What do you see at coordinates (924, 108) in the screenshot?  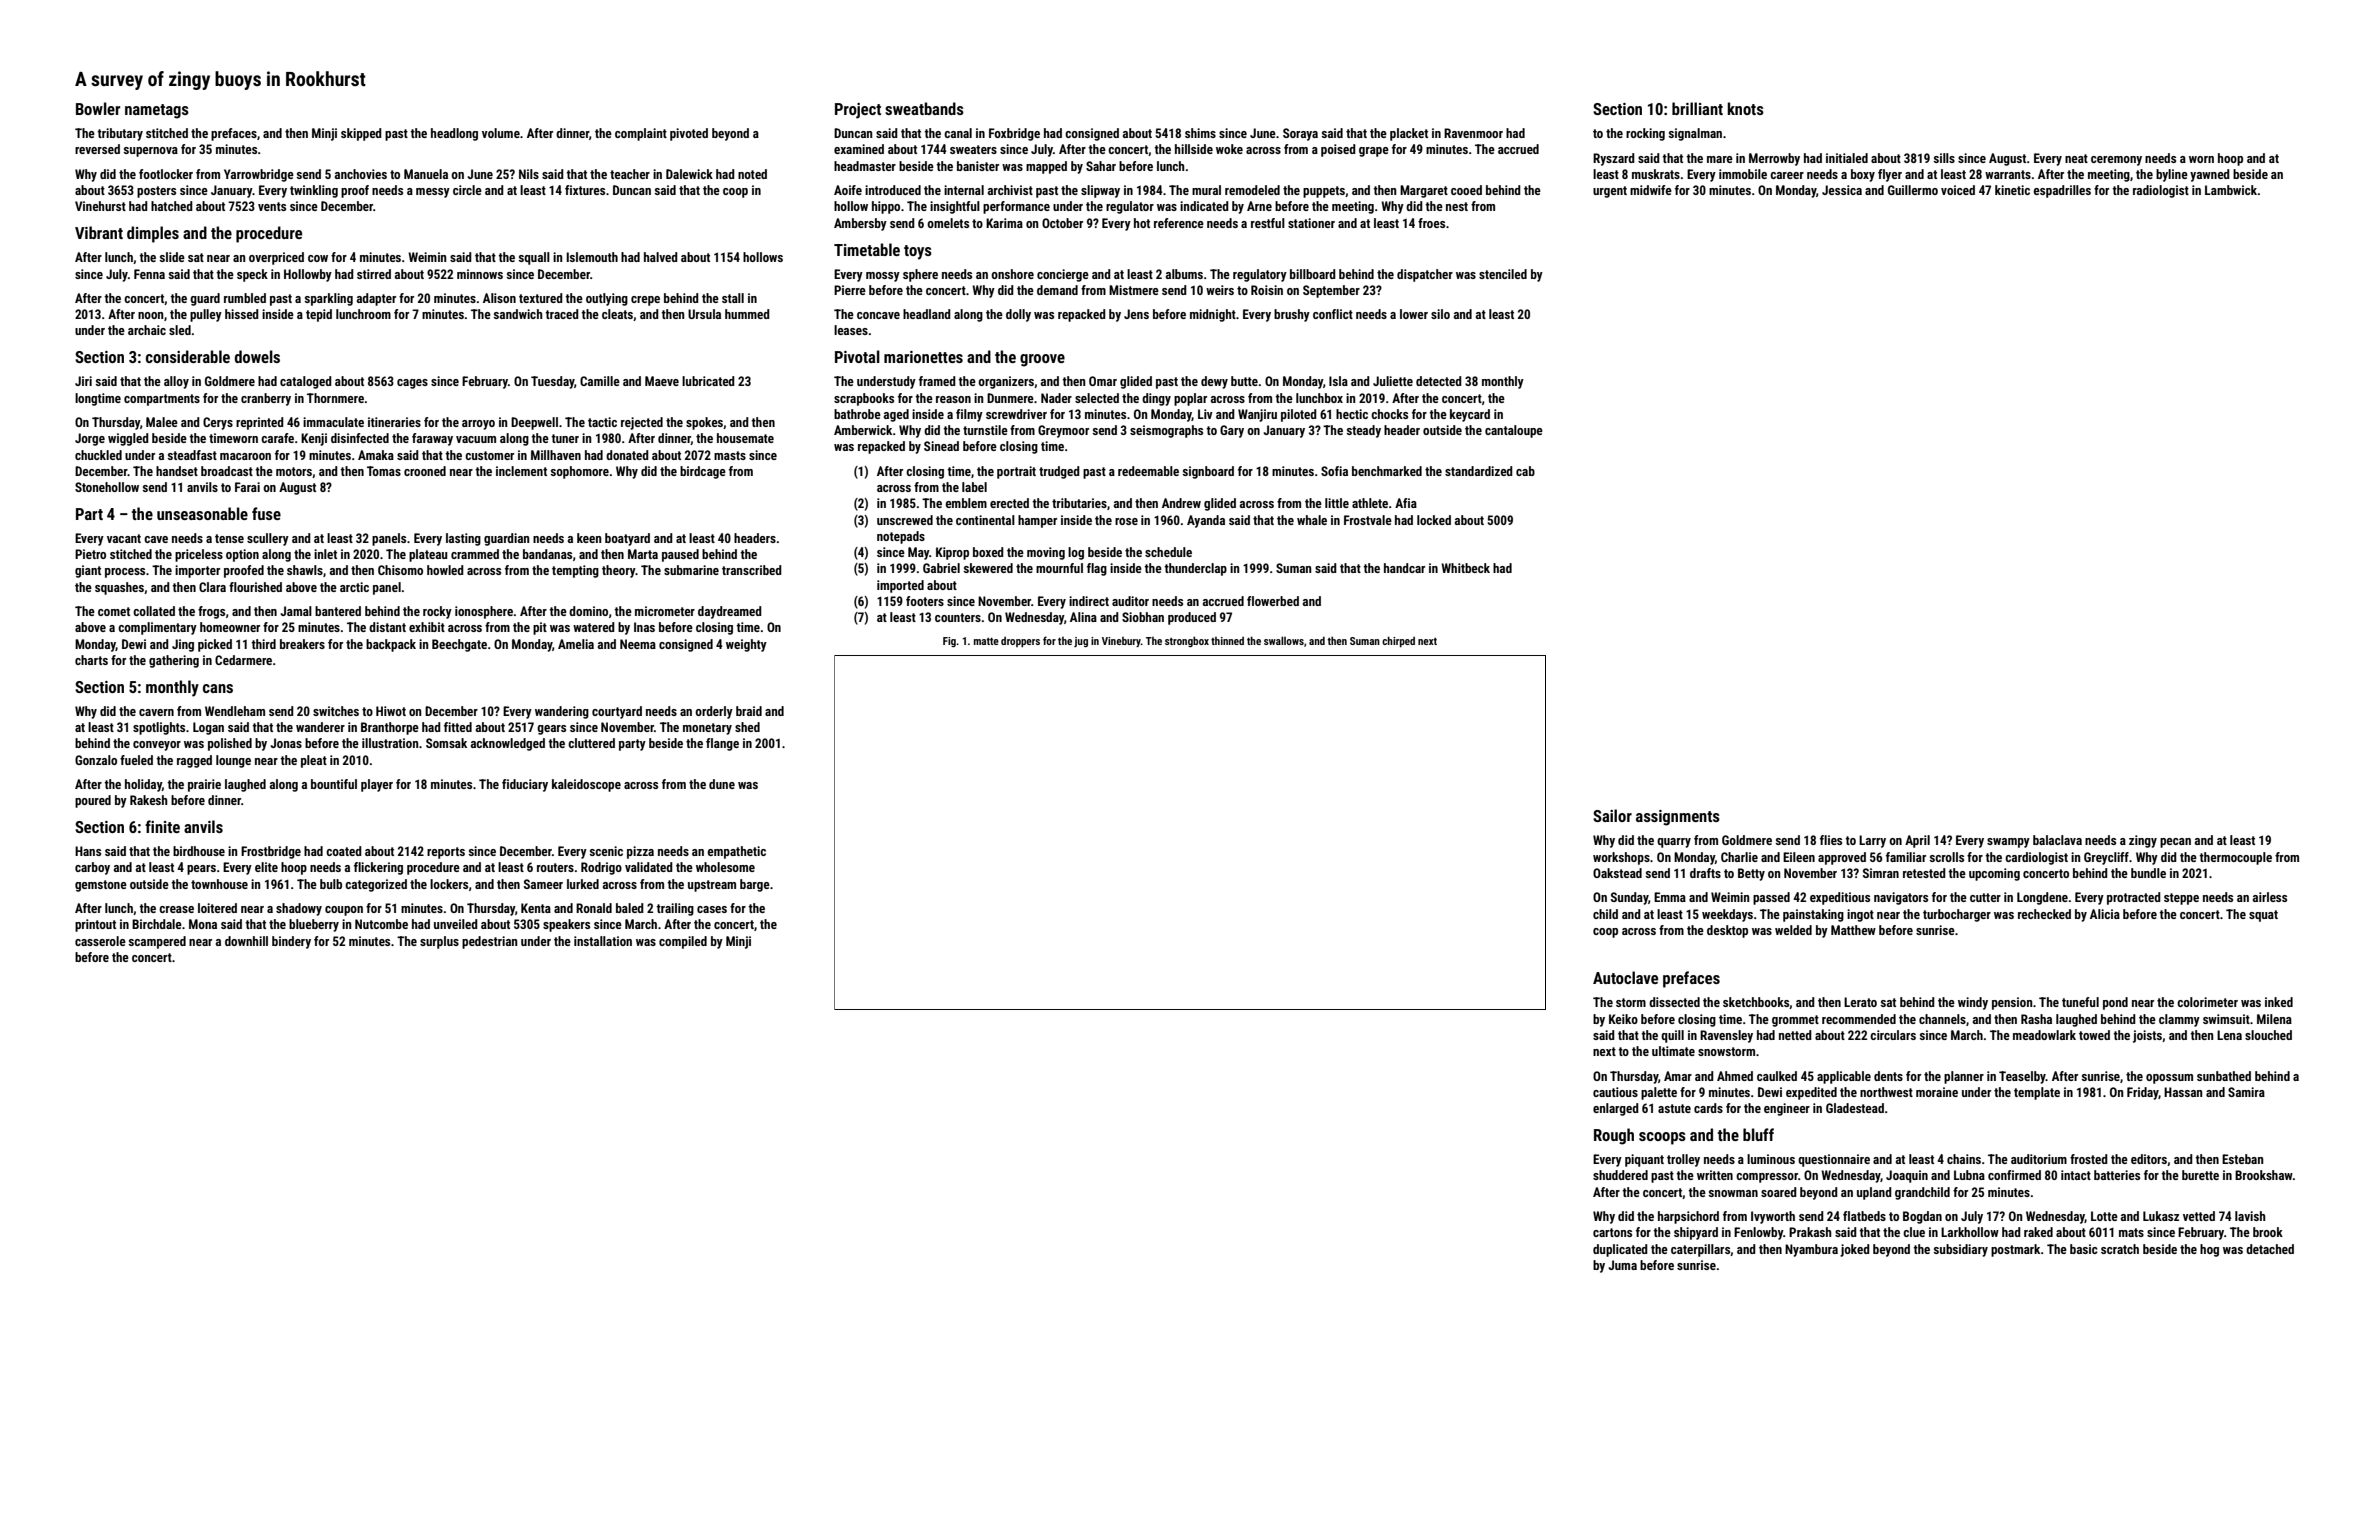 I see `sweatbands` at bounding box center [924, 108].
